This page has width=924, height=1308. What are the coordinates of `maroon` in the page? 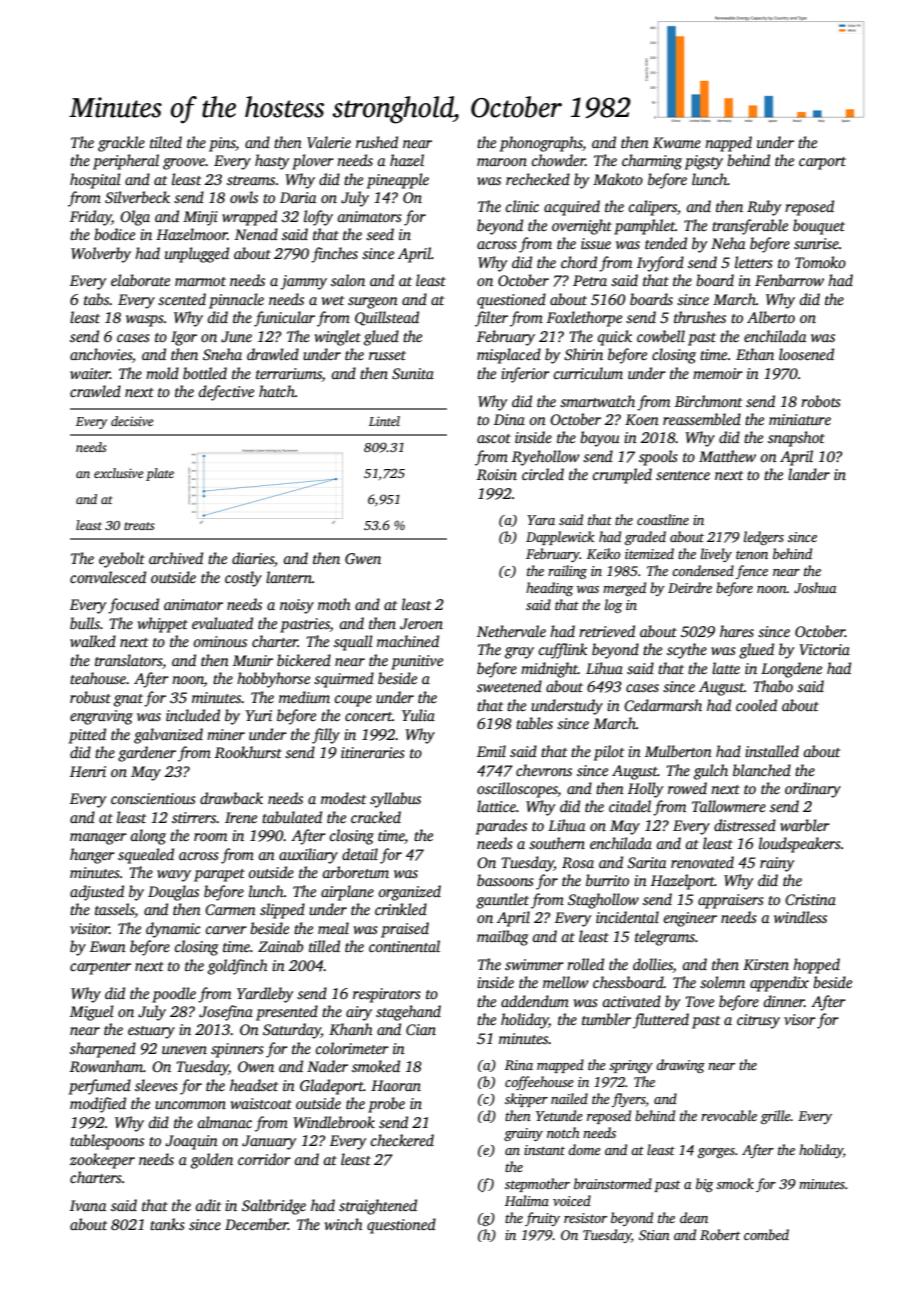 It's located at (502, 162).
